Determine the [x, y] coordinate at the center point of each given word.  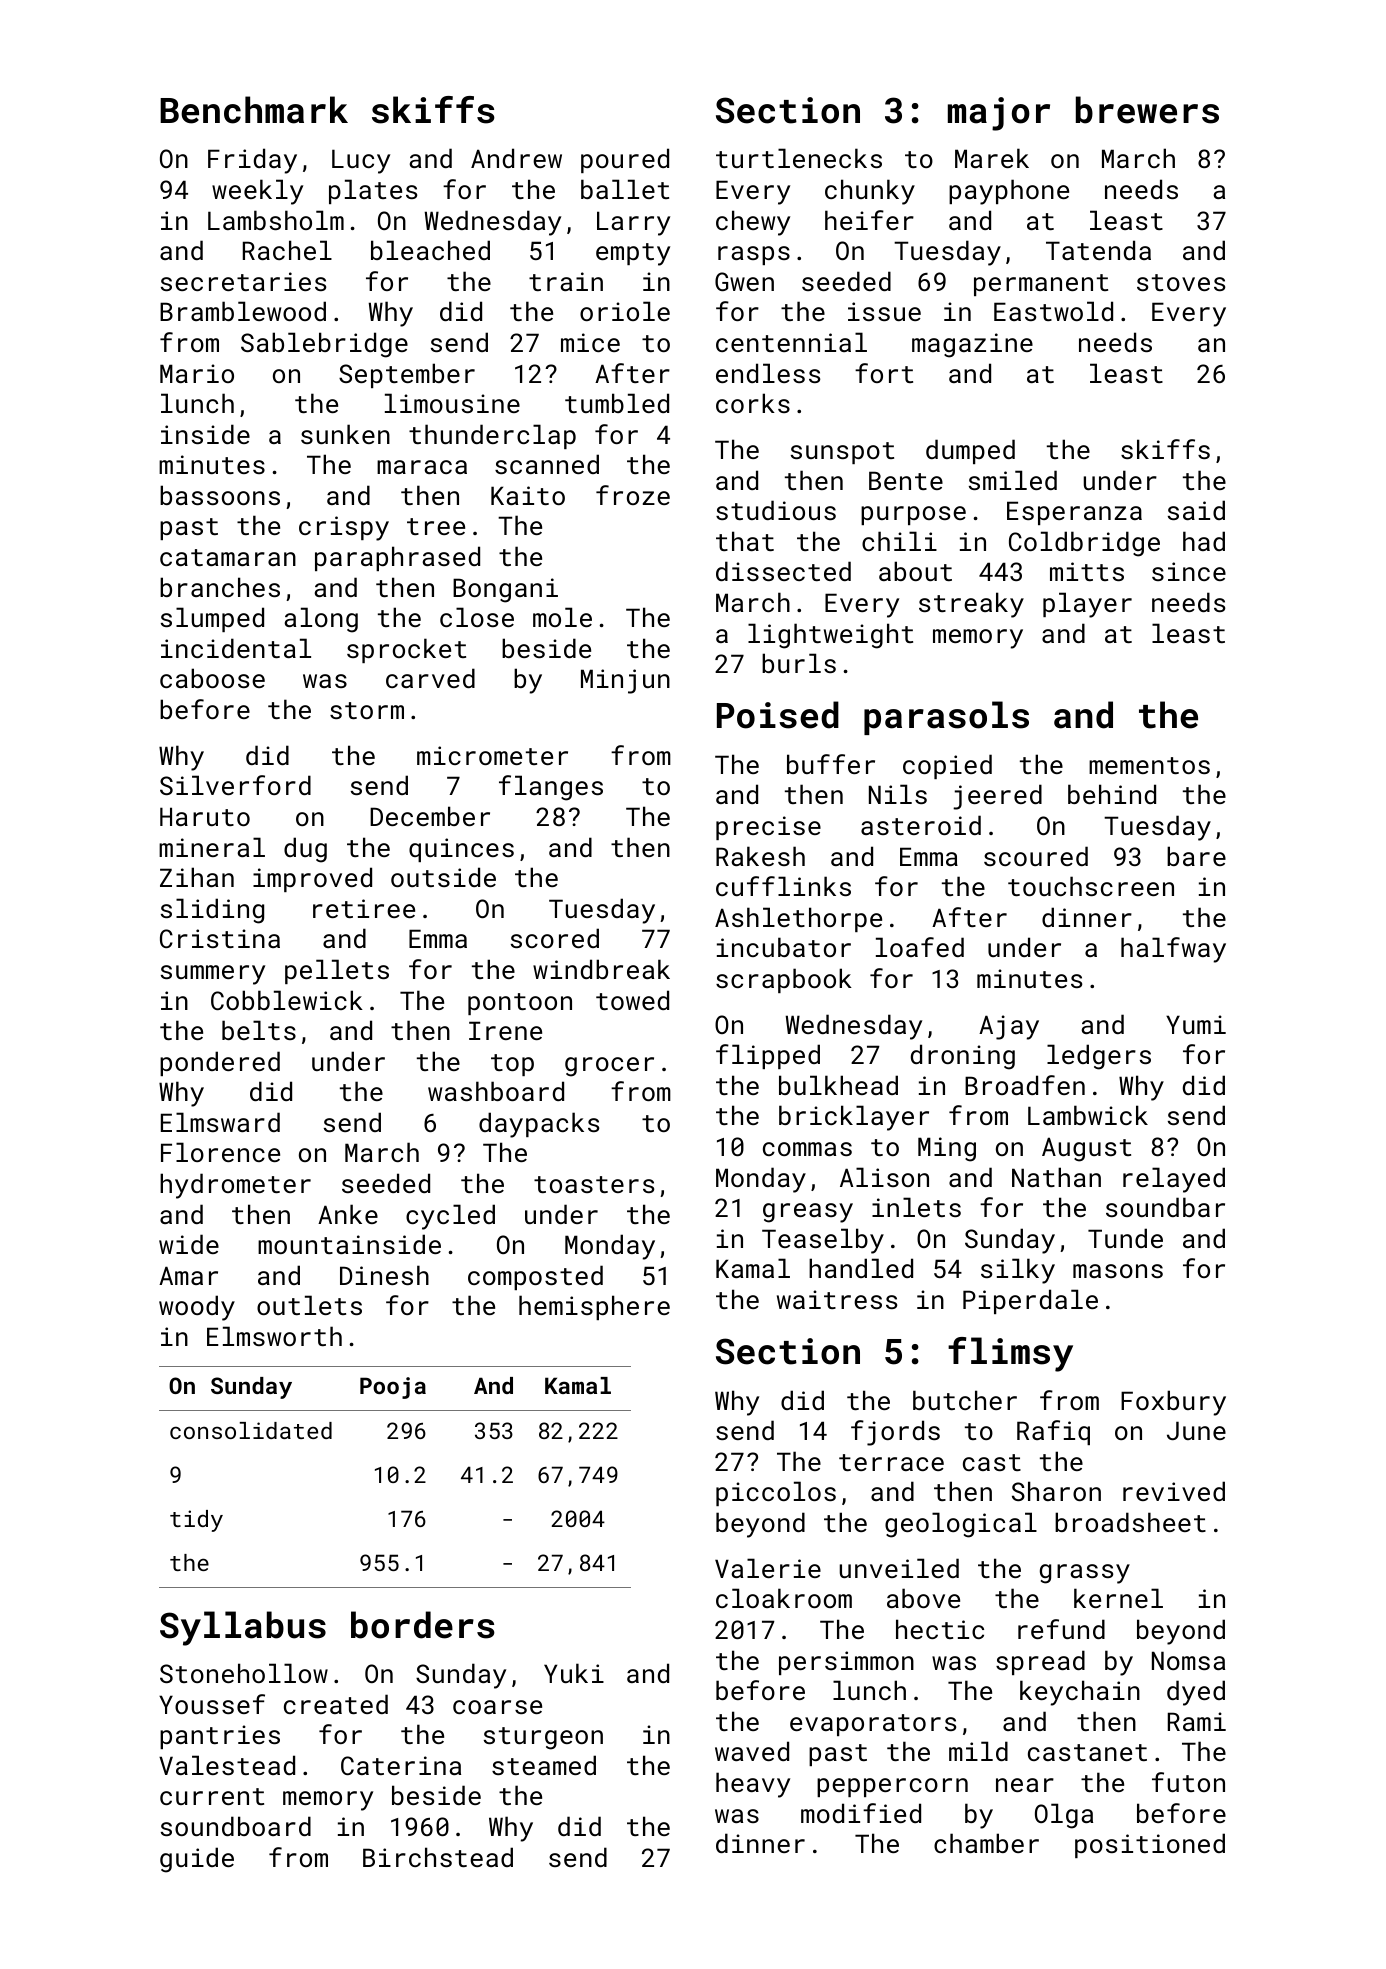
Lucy [361, 161]
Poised [778, 715]
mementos [1149, 765]
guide [197, 1860]
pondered [220, 1063]
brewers [1147, 110]
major [999, 114]
